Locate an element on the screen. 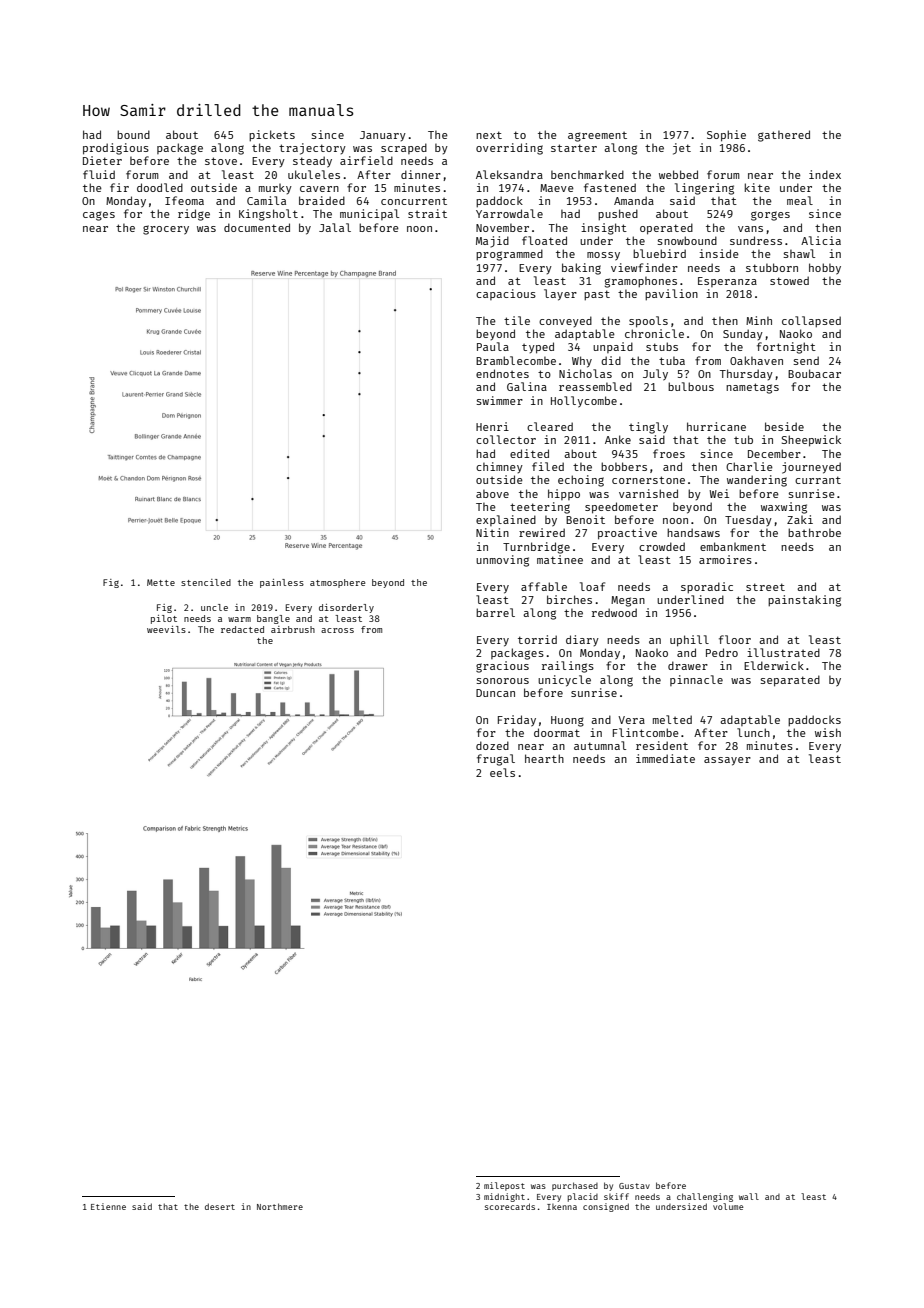  wall is located at coordinates (749, 1196).
